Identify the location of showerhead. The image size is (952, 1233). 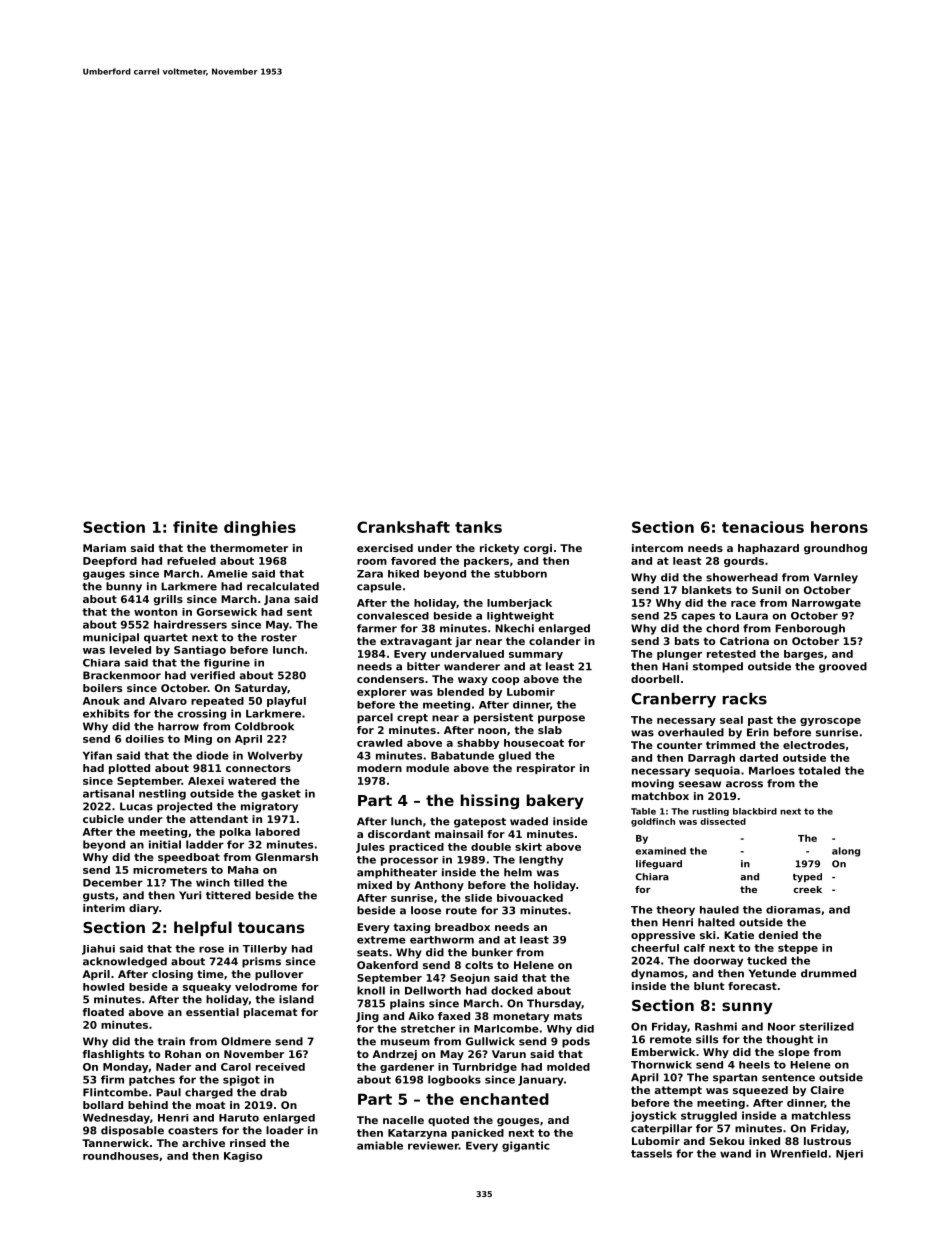
(742, 577).
